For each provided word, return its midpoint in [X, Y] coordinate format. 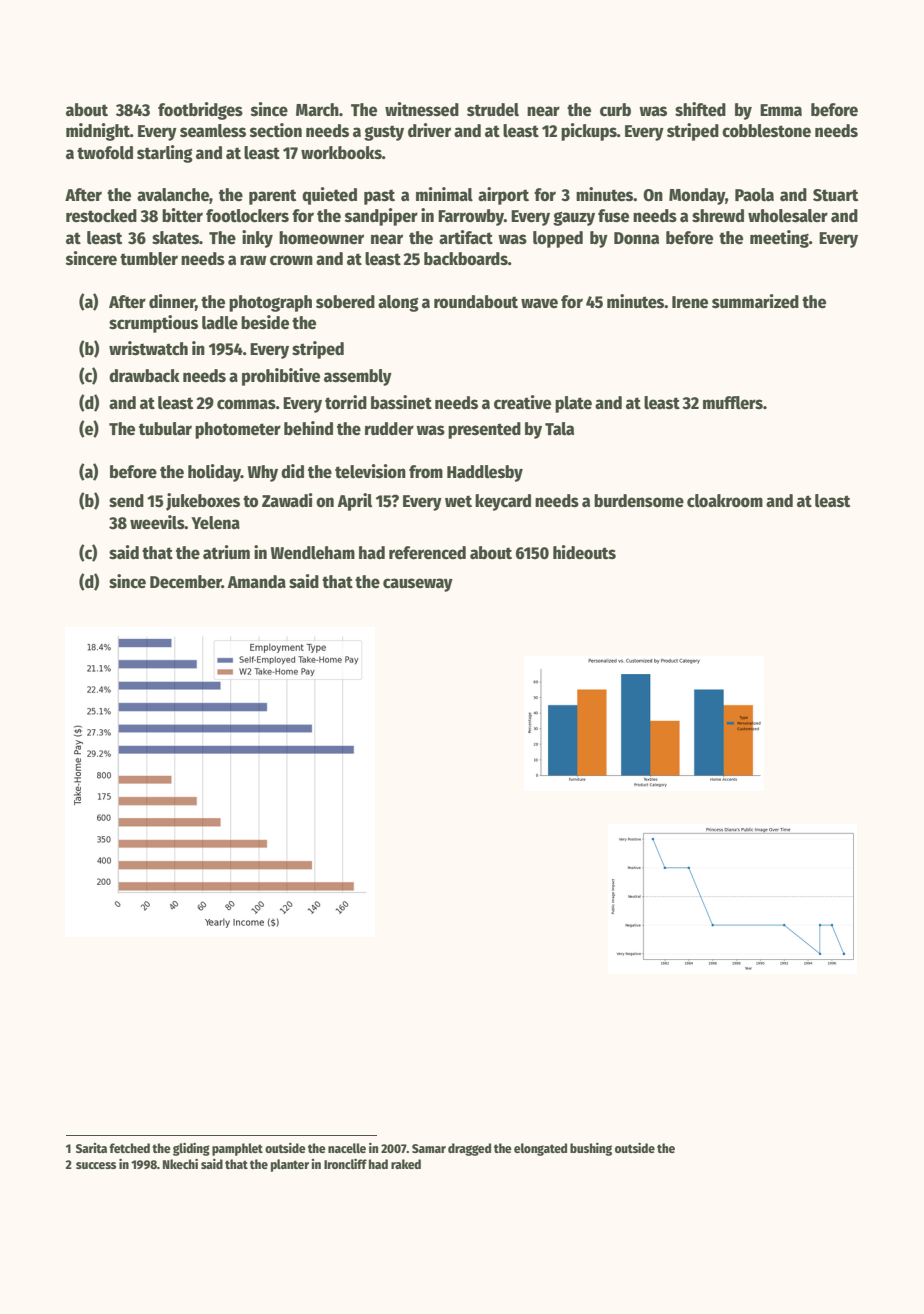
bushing [591, 1149]
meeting [779, 239]
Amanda [256, 582]
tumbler [149, 259]
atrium [226, 552]
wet [458, 501]
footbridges [200, 111]
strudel [493, 110]
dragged [469, 1149]
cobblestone [766, 131]
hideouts [584, 552]
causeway [418, 585]
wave [539, 303]
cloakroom [725, 501]
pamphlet [237, 1149]
